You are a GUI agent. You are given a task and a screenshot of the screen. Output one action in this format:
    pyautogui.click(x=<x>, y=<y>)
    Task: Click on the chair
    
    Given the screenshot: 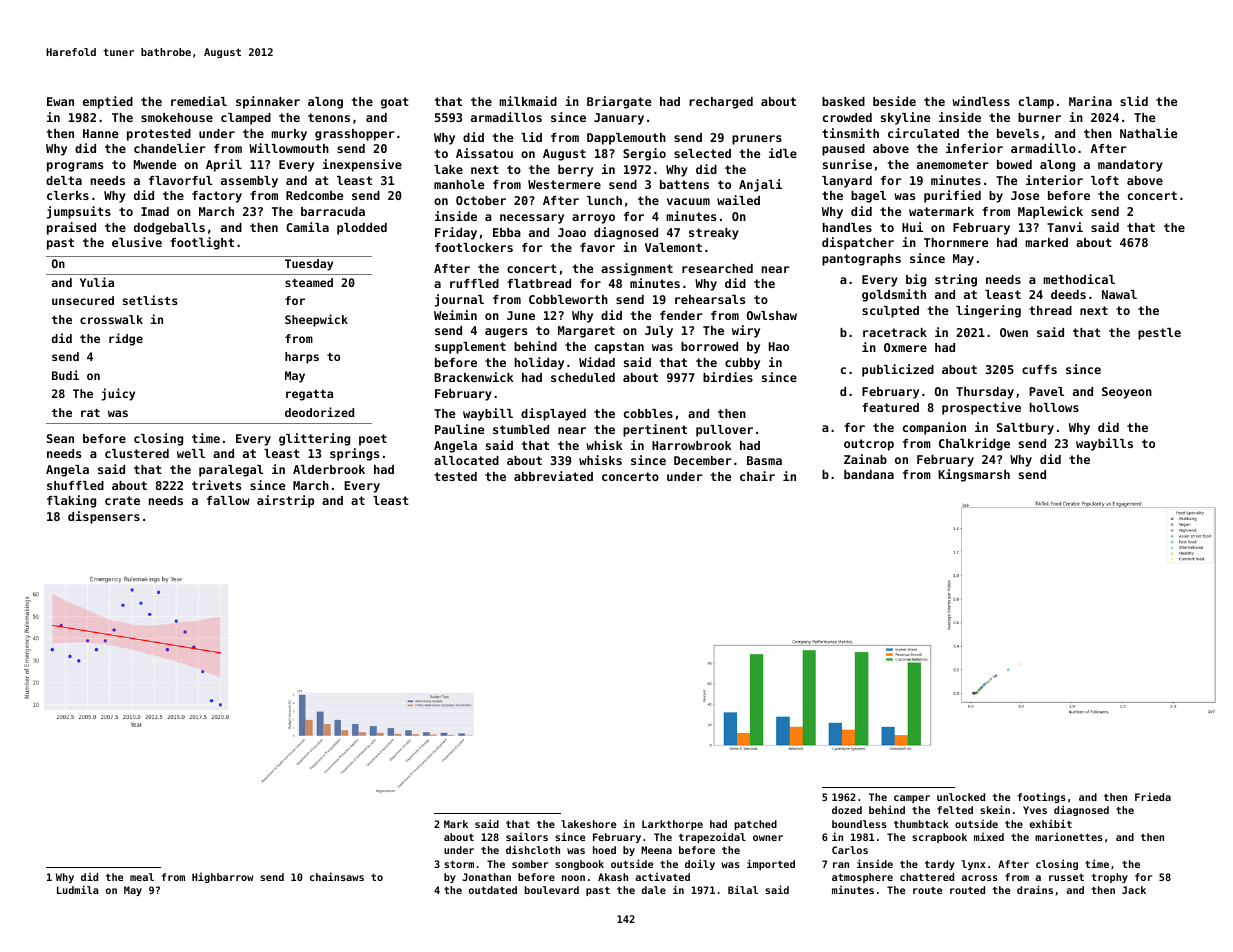 What is the action you would take?
    pyautogui.click(x=757, y=476)
